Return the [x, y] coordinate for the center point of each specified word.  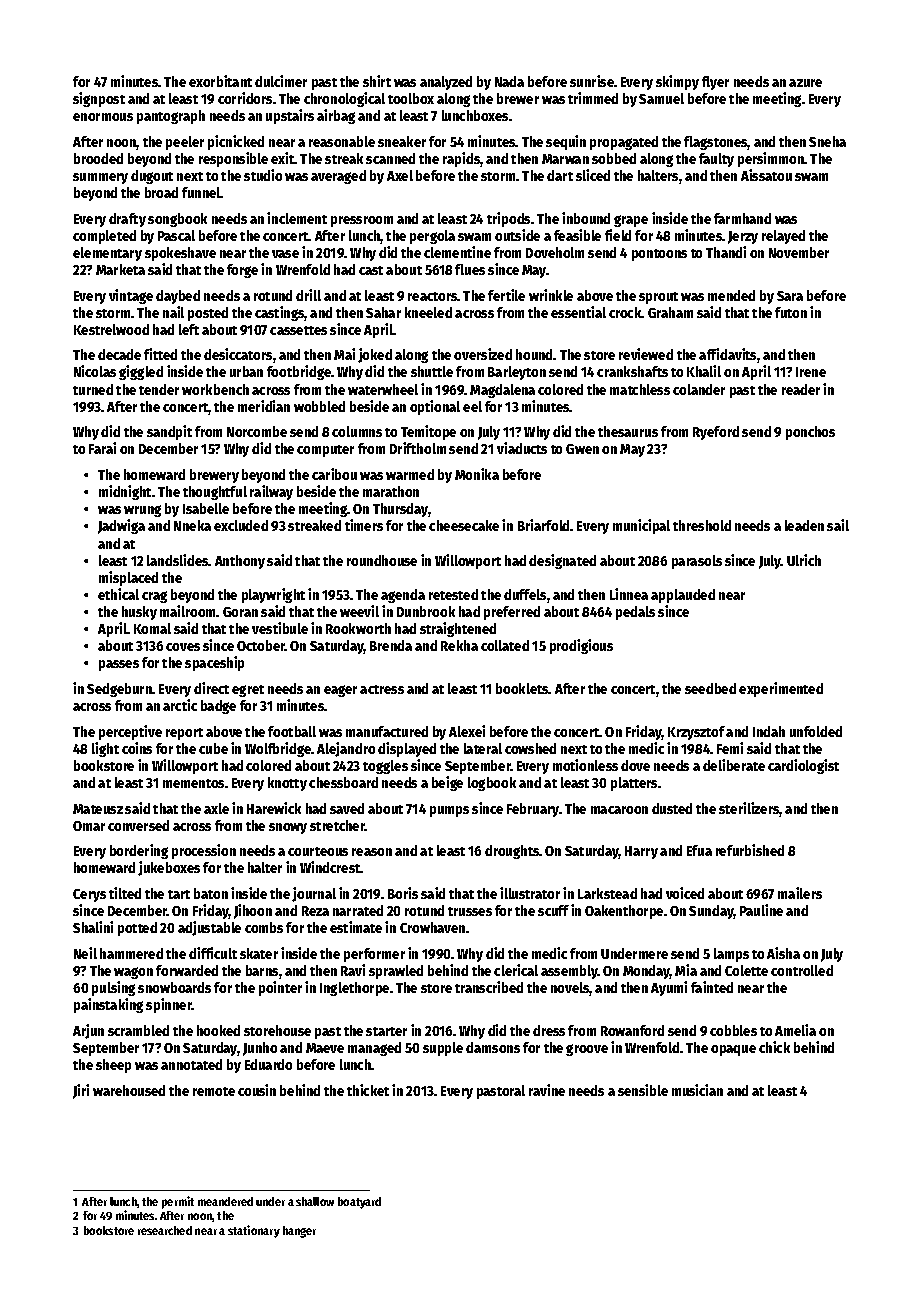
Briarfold [544, 525]
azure [805, 83]
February [533, 810]
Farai [102, 448]
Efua [699, 850]
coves [183, 647]
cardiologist [803, 766]
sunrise [592, 81]
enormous [103, 117]
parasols [697, 562]
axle [216, 808]
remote [214, 1091]
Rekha [459, 645]
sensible [643, 1090]
